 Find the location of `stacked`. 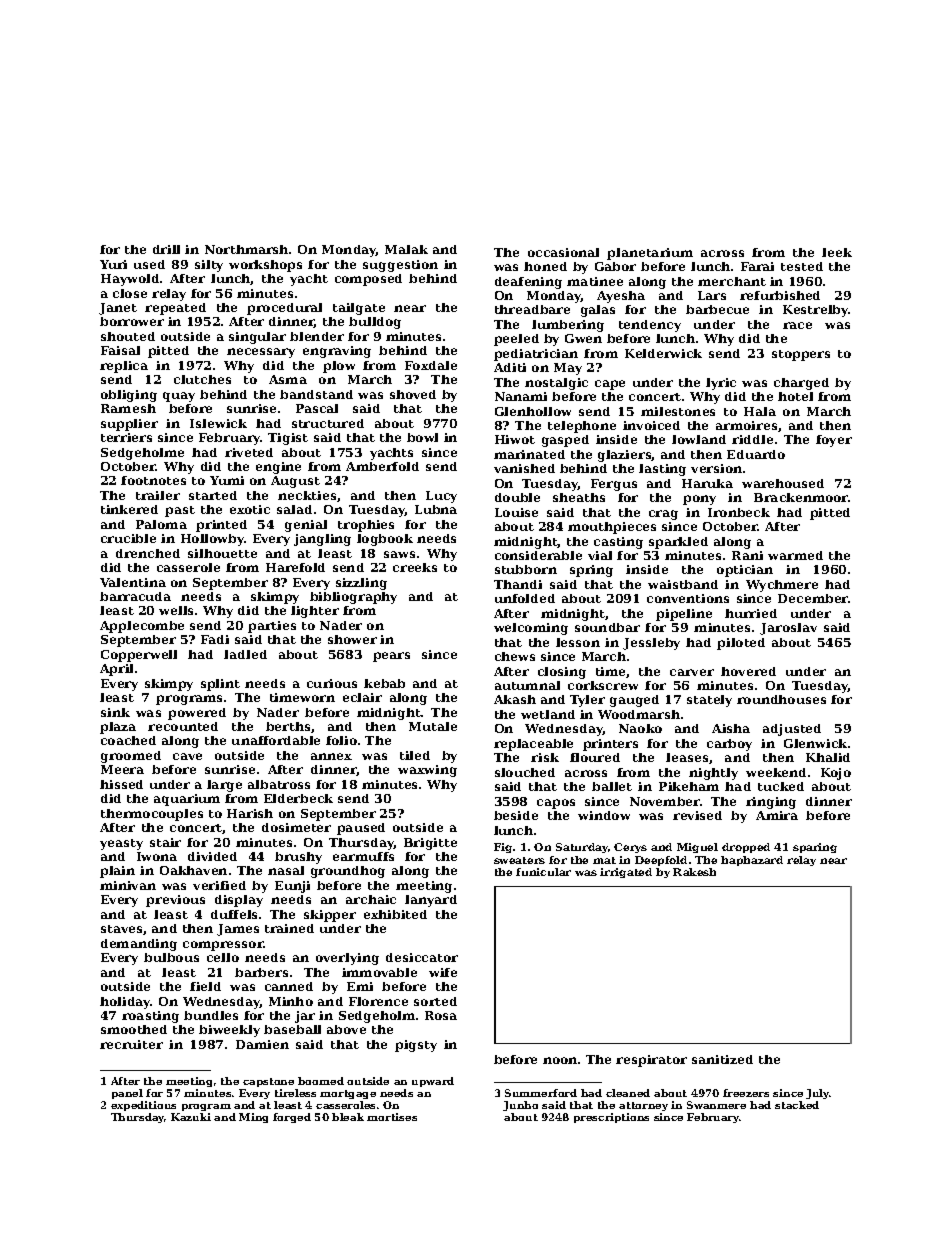

stacked is located at coordinates (797, 1105).
